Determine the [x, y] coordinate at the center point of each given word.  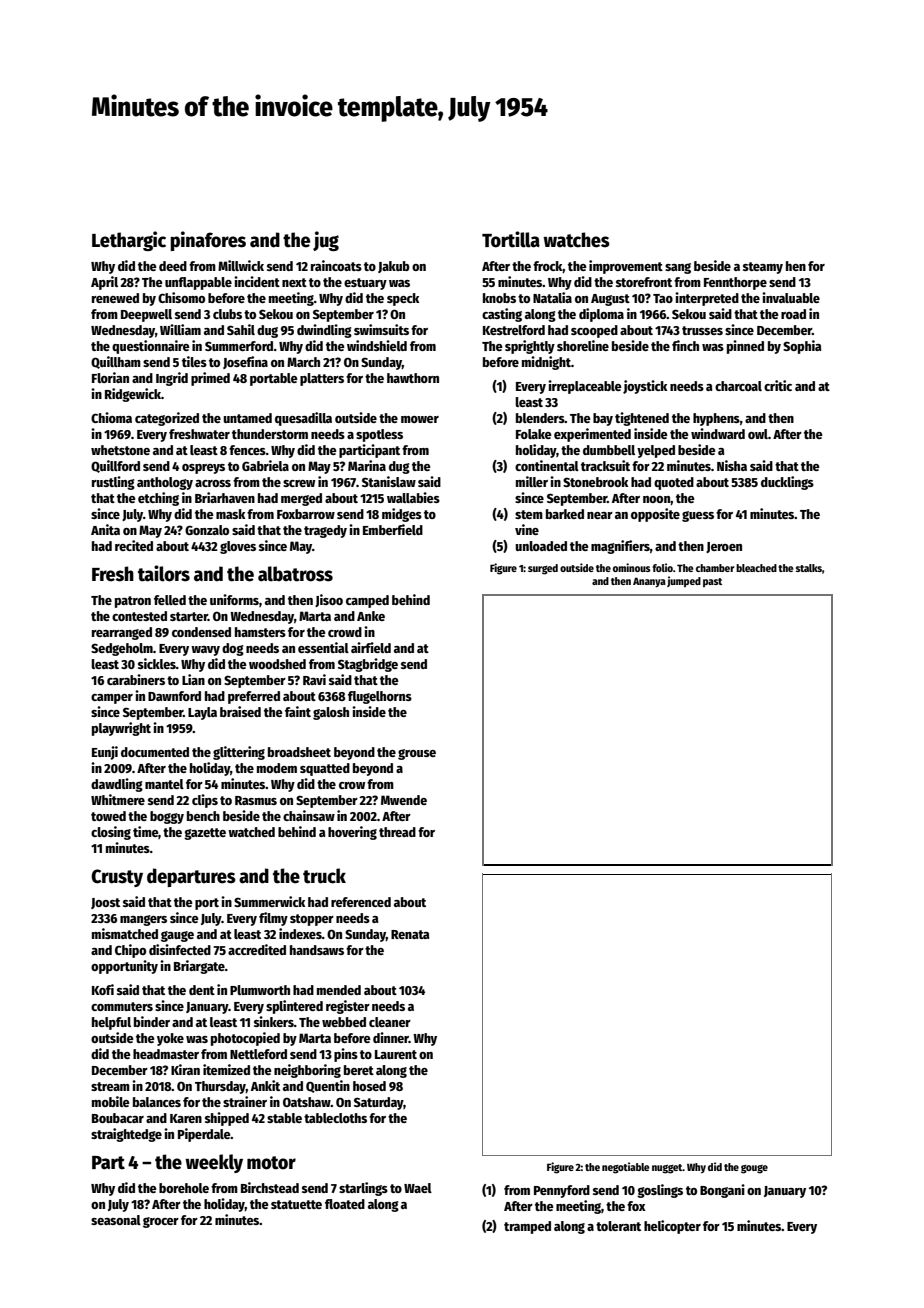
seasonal [116, 1220]
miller [532, 481]
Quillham [116, 362]
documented [155, 752]
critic [778, 385]
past [712, 582]
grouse [417, 754]
